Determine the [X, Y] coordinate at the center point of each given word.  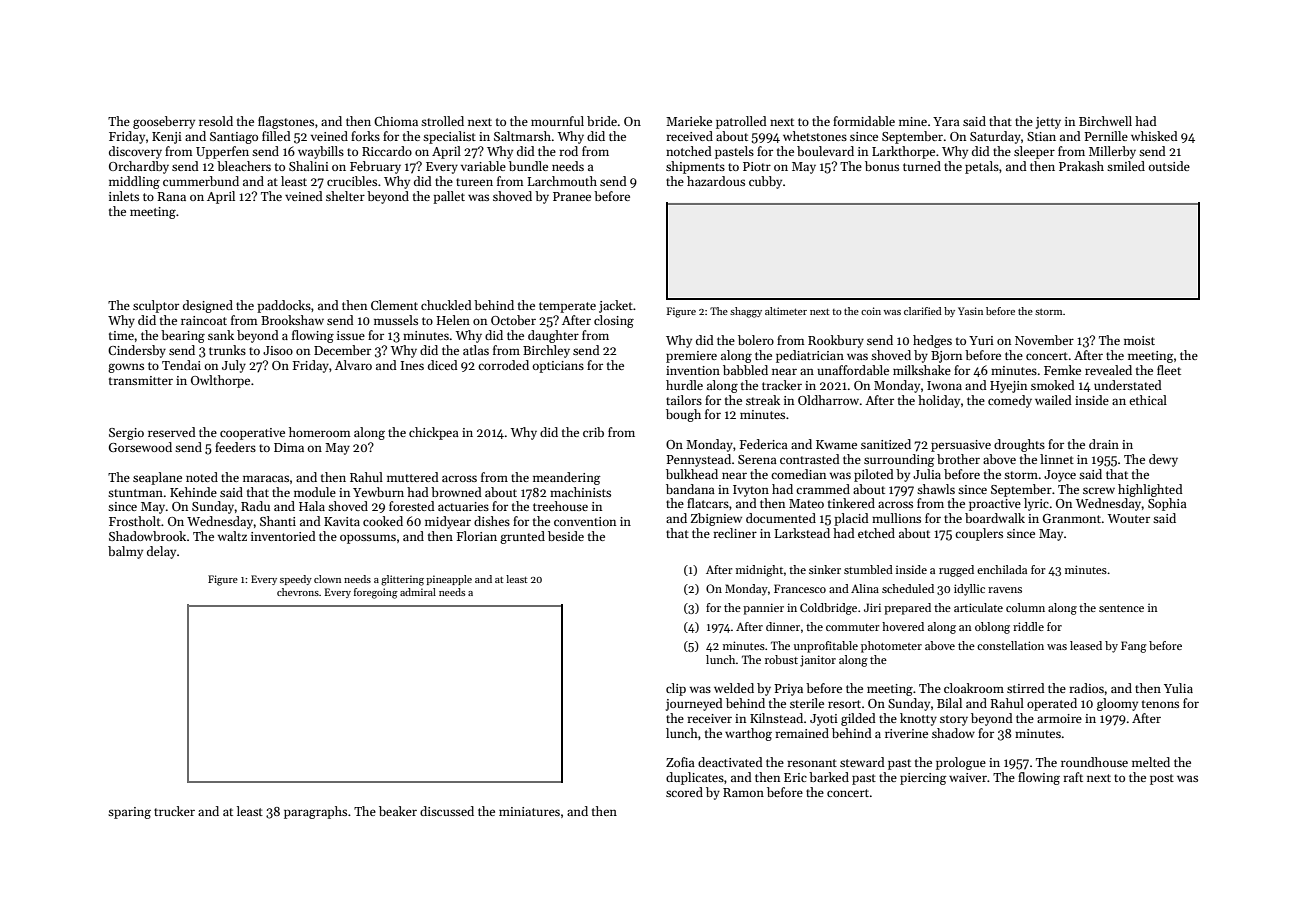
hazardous [716, 181]
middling [134, 182]
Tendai [181, 365]
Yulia [1178, 688]
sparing [129, 813]
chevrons [298, 592]
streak [763, 400]
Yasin [970, 311]
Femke [1062, 370]
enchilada [1002, 569]
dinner [783, 626]
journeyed [694, 704]
